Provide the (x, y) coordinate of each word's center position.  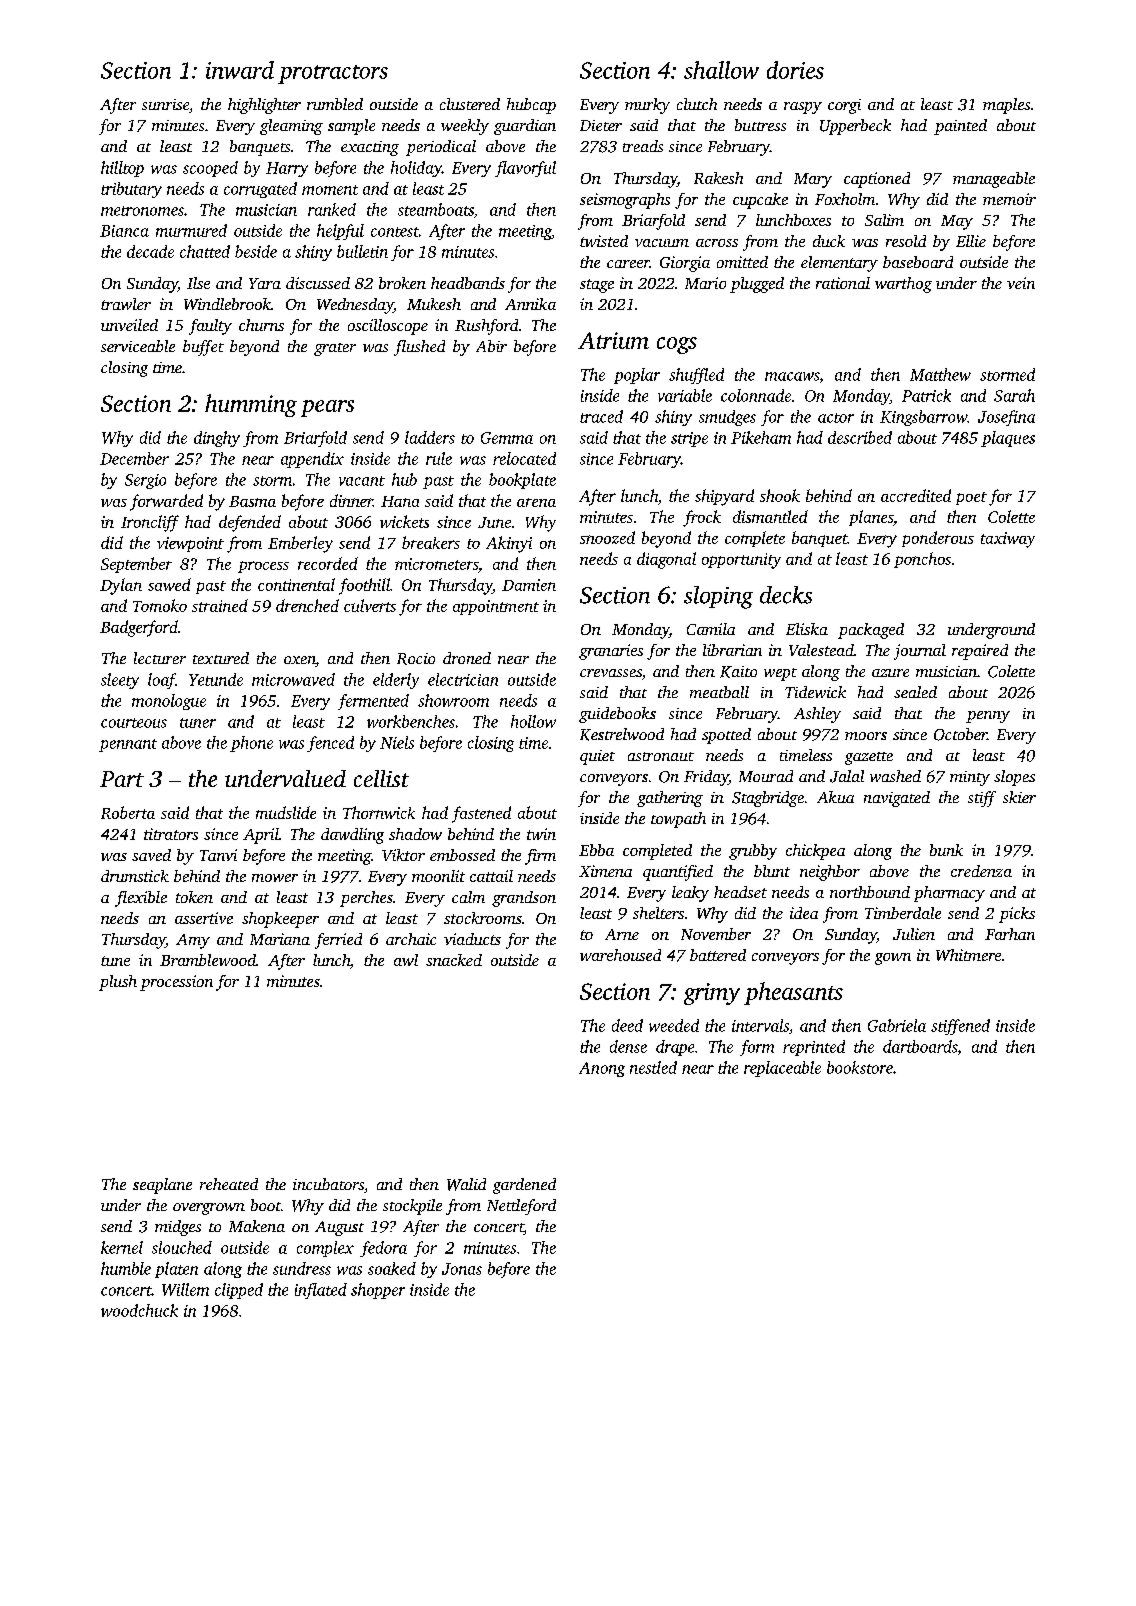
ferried (338, 941)
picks (1017, 915)
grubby (753, 852)
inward (240, 70)
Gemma (507, 438)
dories (795, 70)
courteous (134, 723)
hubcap (531, 106)
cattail (491, 876)
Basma (252, 501)
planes (871, 518)
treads (643, 146)
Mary (813, 180)
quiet (597, 757)
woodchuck (139, 1310)
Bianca (124, 231)
